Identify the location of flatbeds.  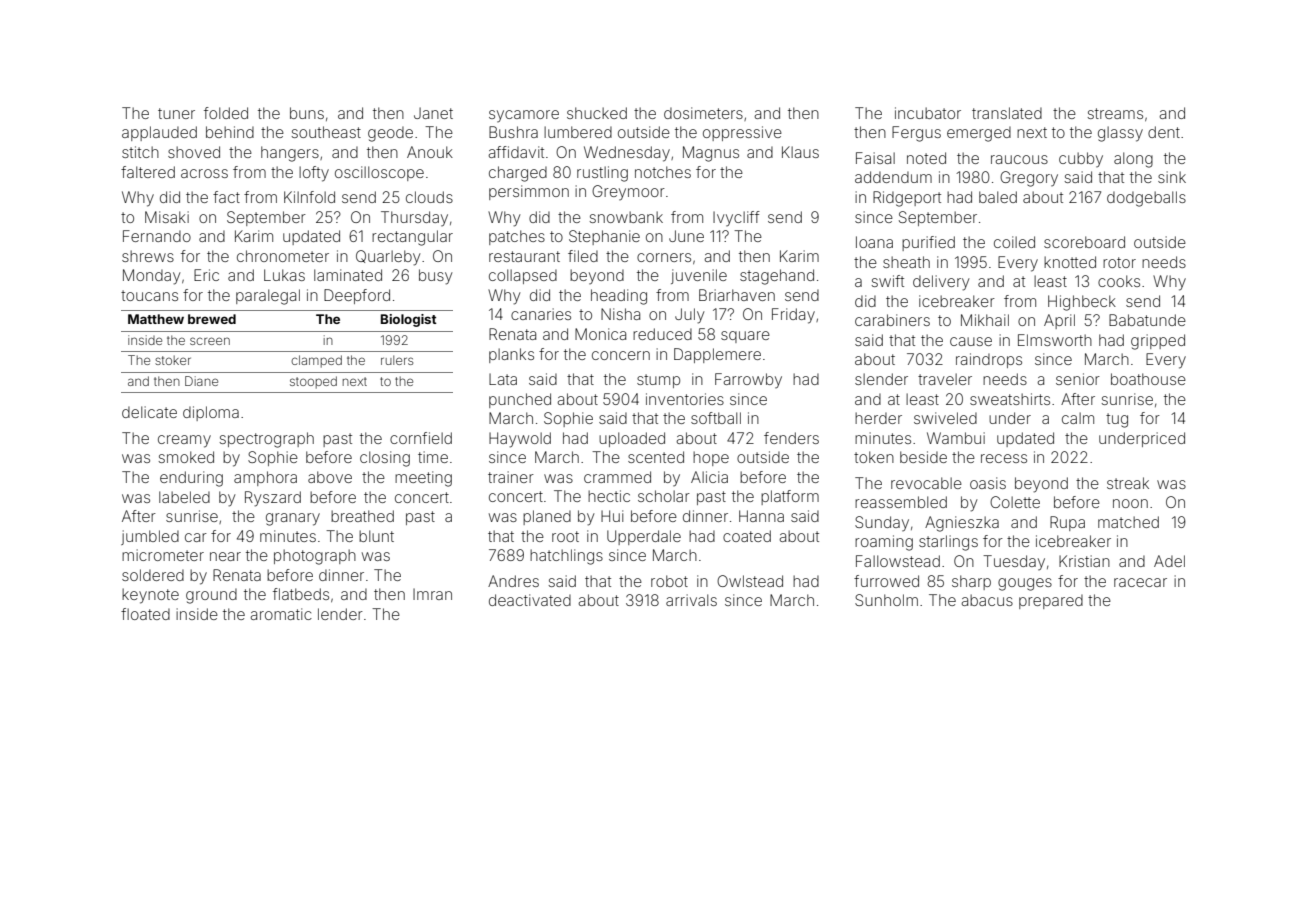
(301, 594).
